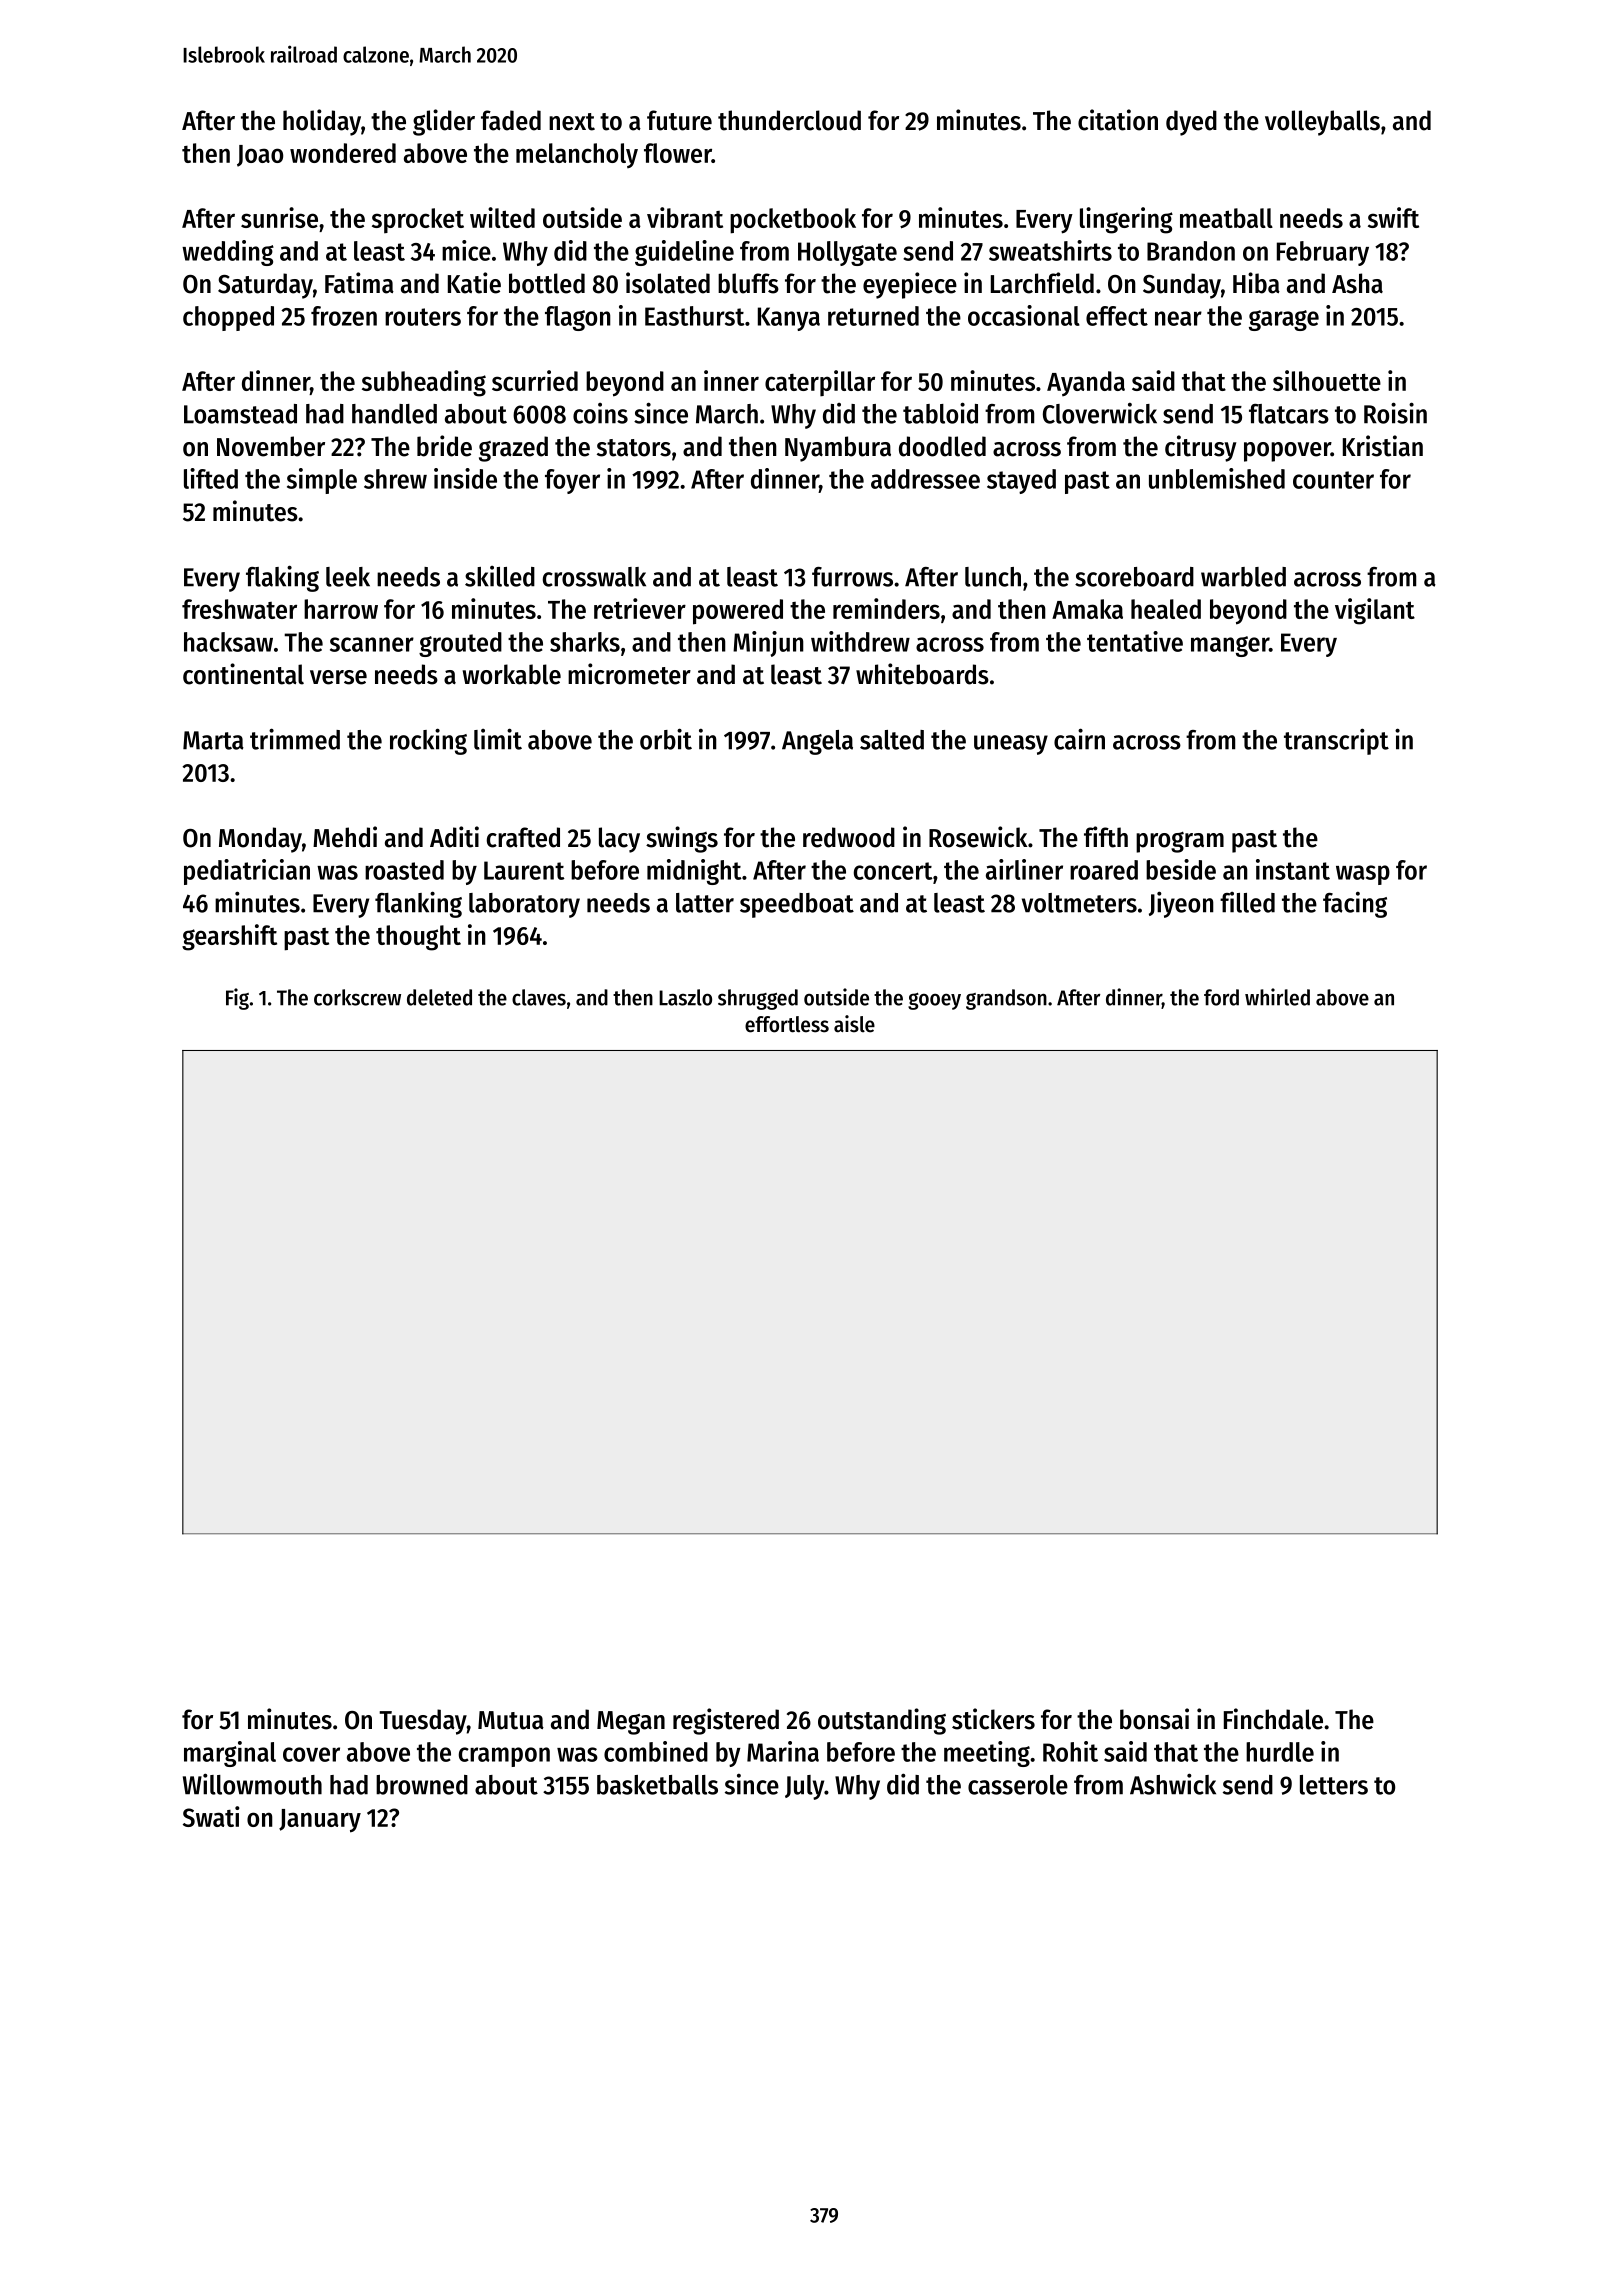  What do you see at coordinates (685, 997) in the screenshot?
I see `Laszlo` at bounding box center [685, 997].
